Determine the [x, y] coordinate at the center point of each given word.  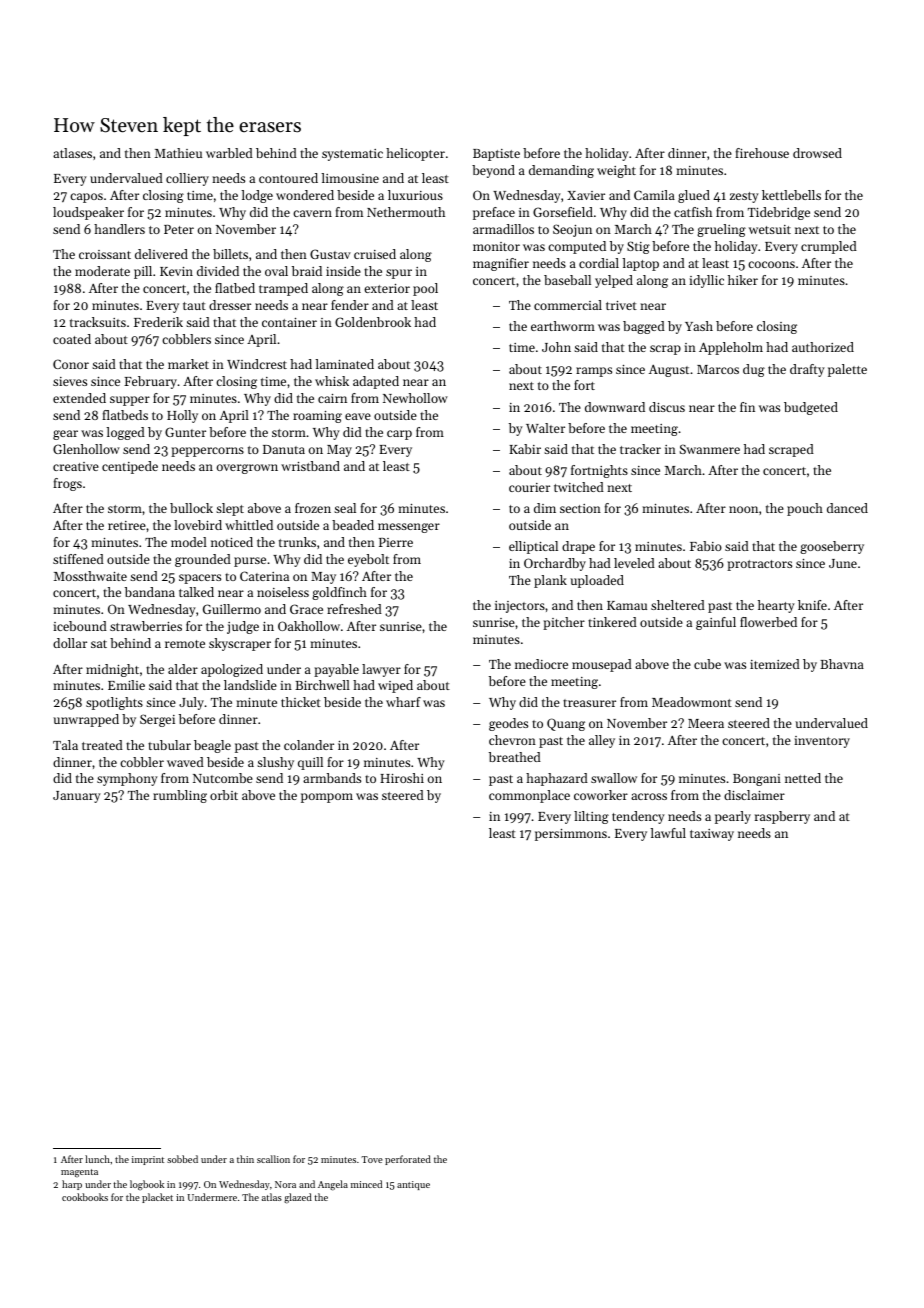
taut [194, 306]
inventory [822, 742]
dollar [70, 643]
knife [812, 605]
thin [245, 1159]
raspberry [782, 817]
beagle [212, 746]
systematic [352, 155]
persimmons [571, 835]
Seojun [572, 230]
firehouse [762, 153]
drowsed [817, 153]
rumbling [180, 796]
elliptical [533, 547]
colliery [187, 179]
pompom [327, 798]
